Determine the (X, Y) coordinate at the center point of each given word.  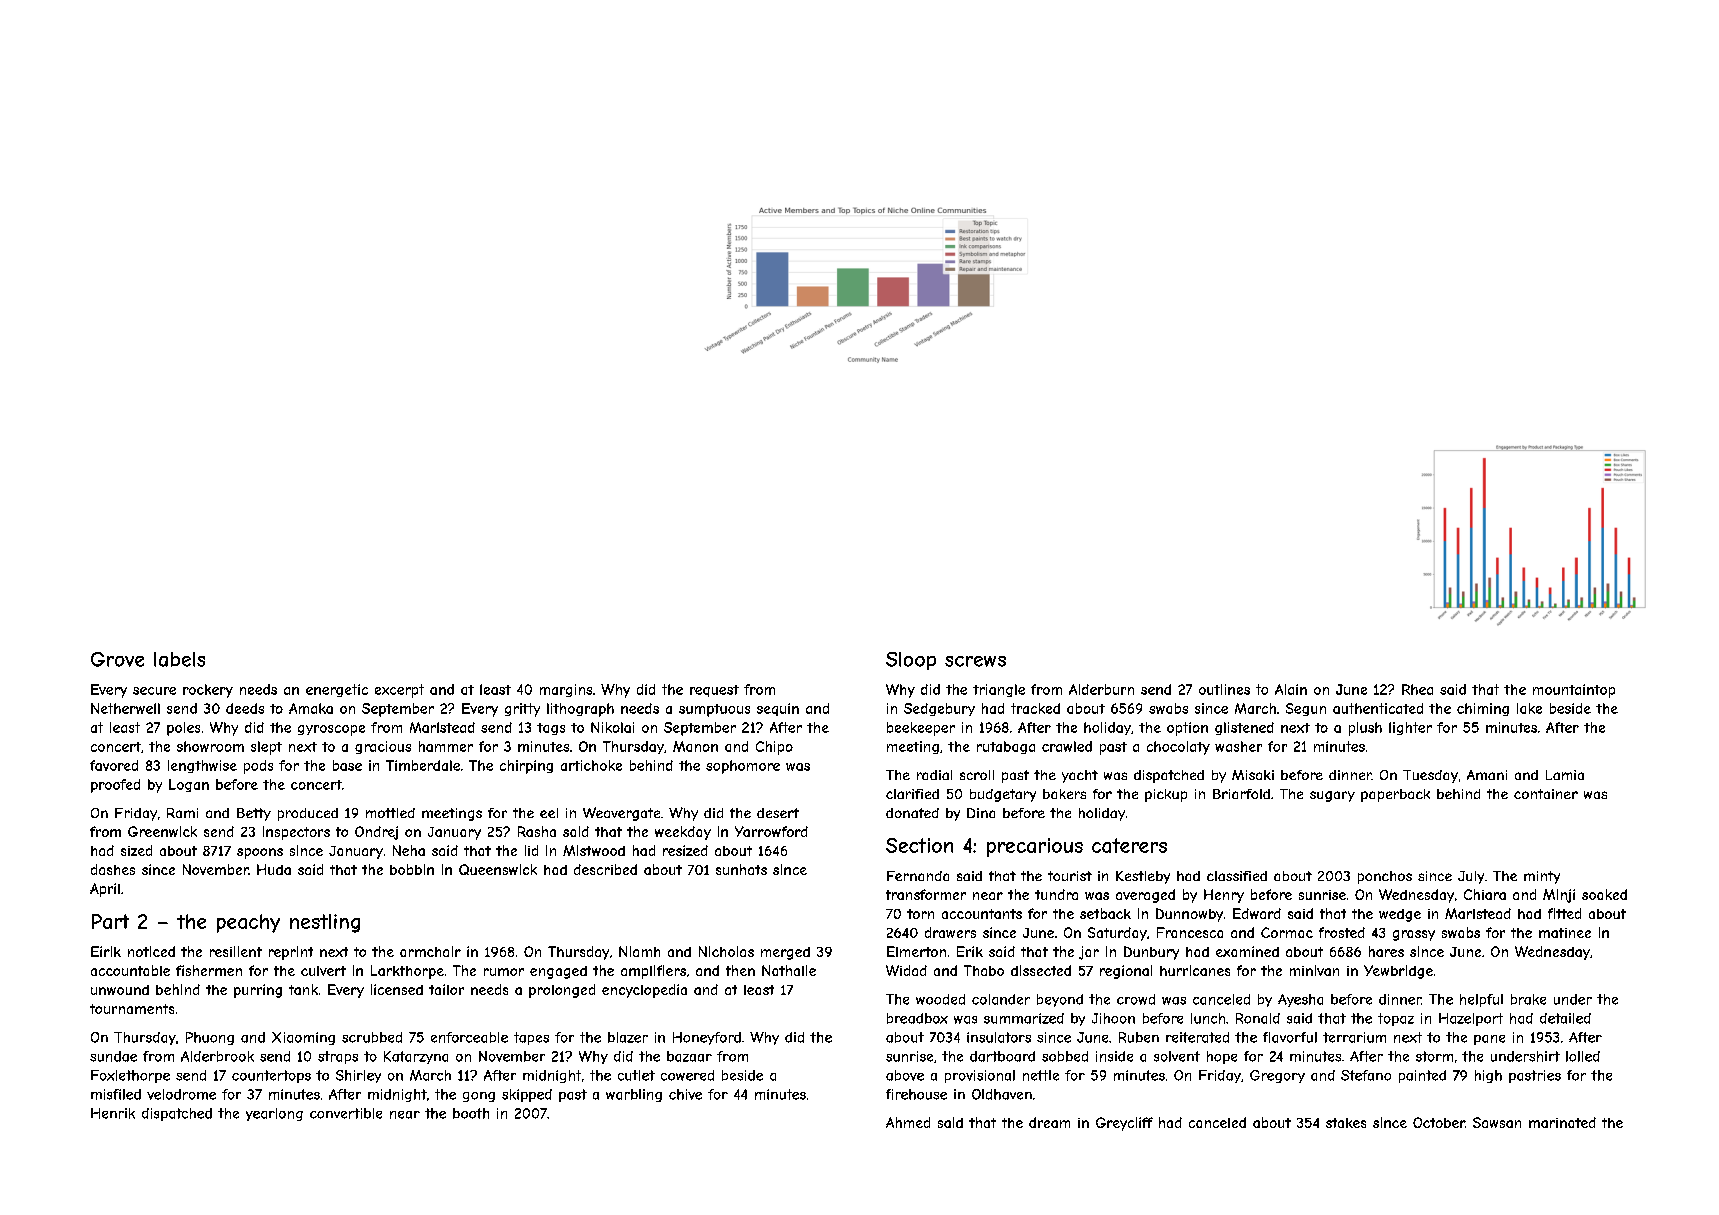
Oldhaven (1002, 1094)
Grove (117, 659)
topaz (1396, 1019)
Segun (1306, 709)
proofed (115, 786)
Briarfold (1241, 794)
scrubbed (372, 1037)
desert (778, 813)
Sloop (911, 661)
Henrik (113, 1113)
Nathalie (789, 970)
